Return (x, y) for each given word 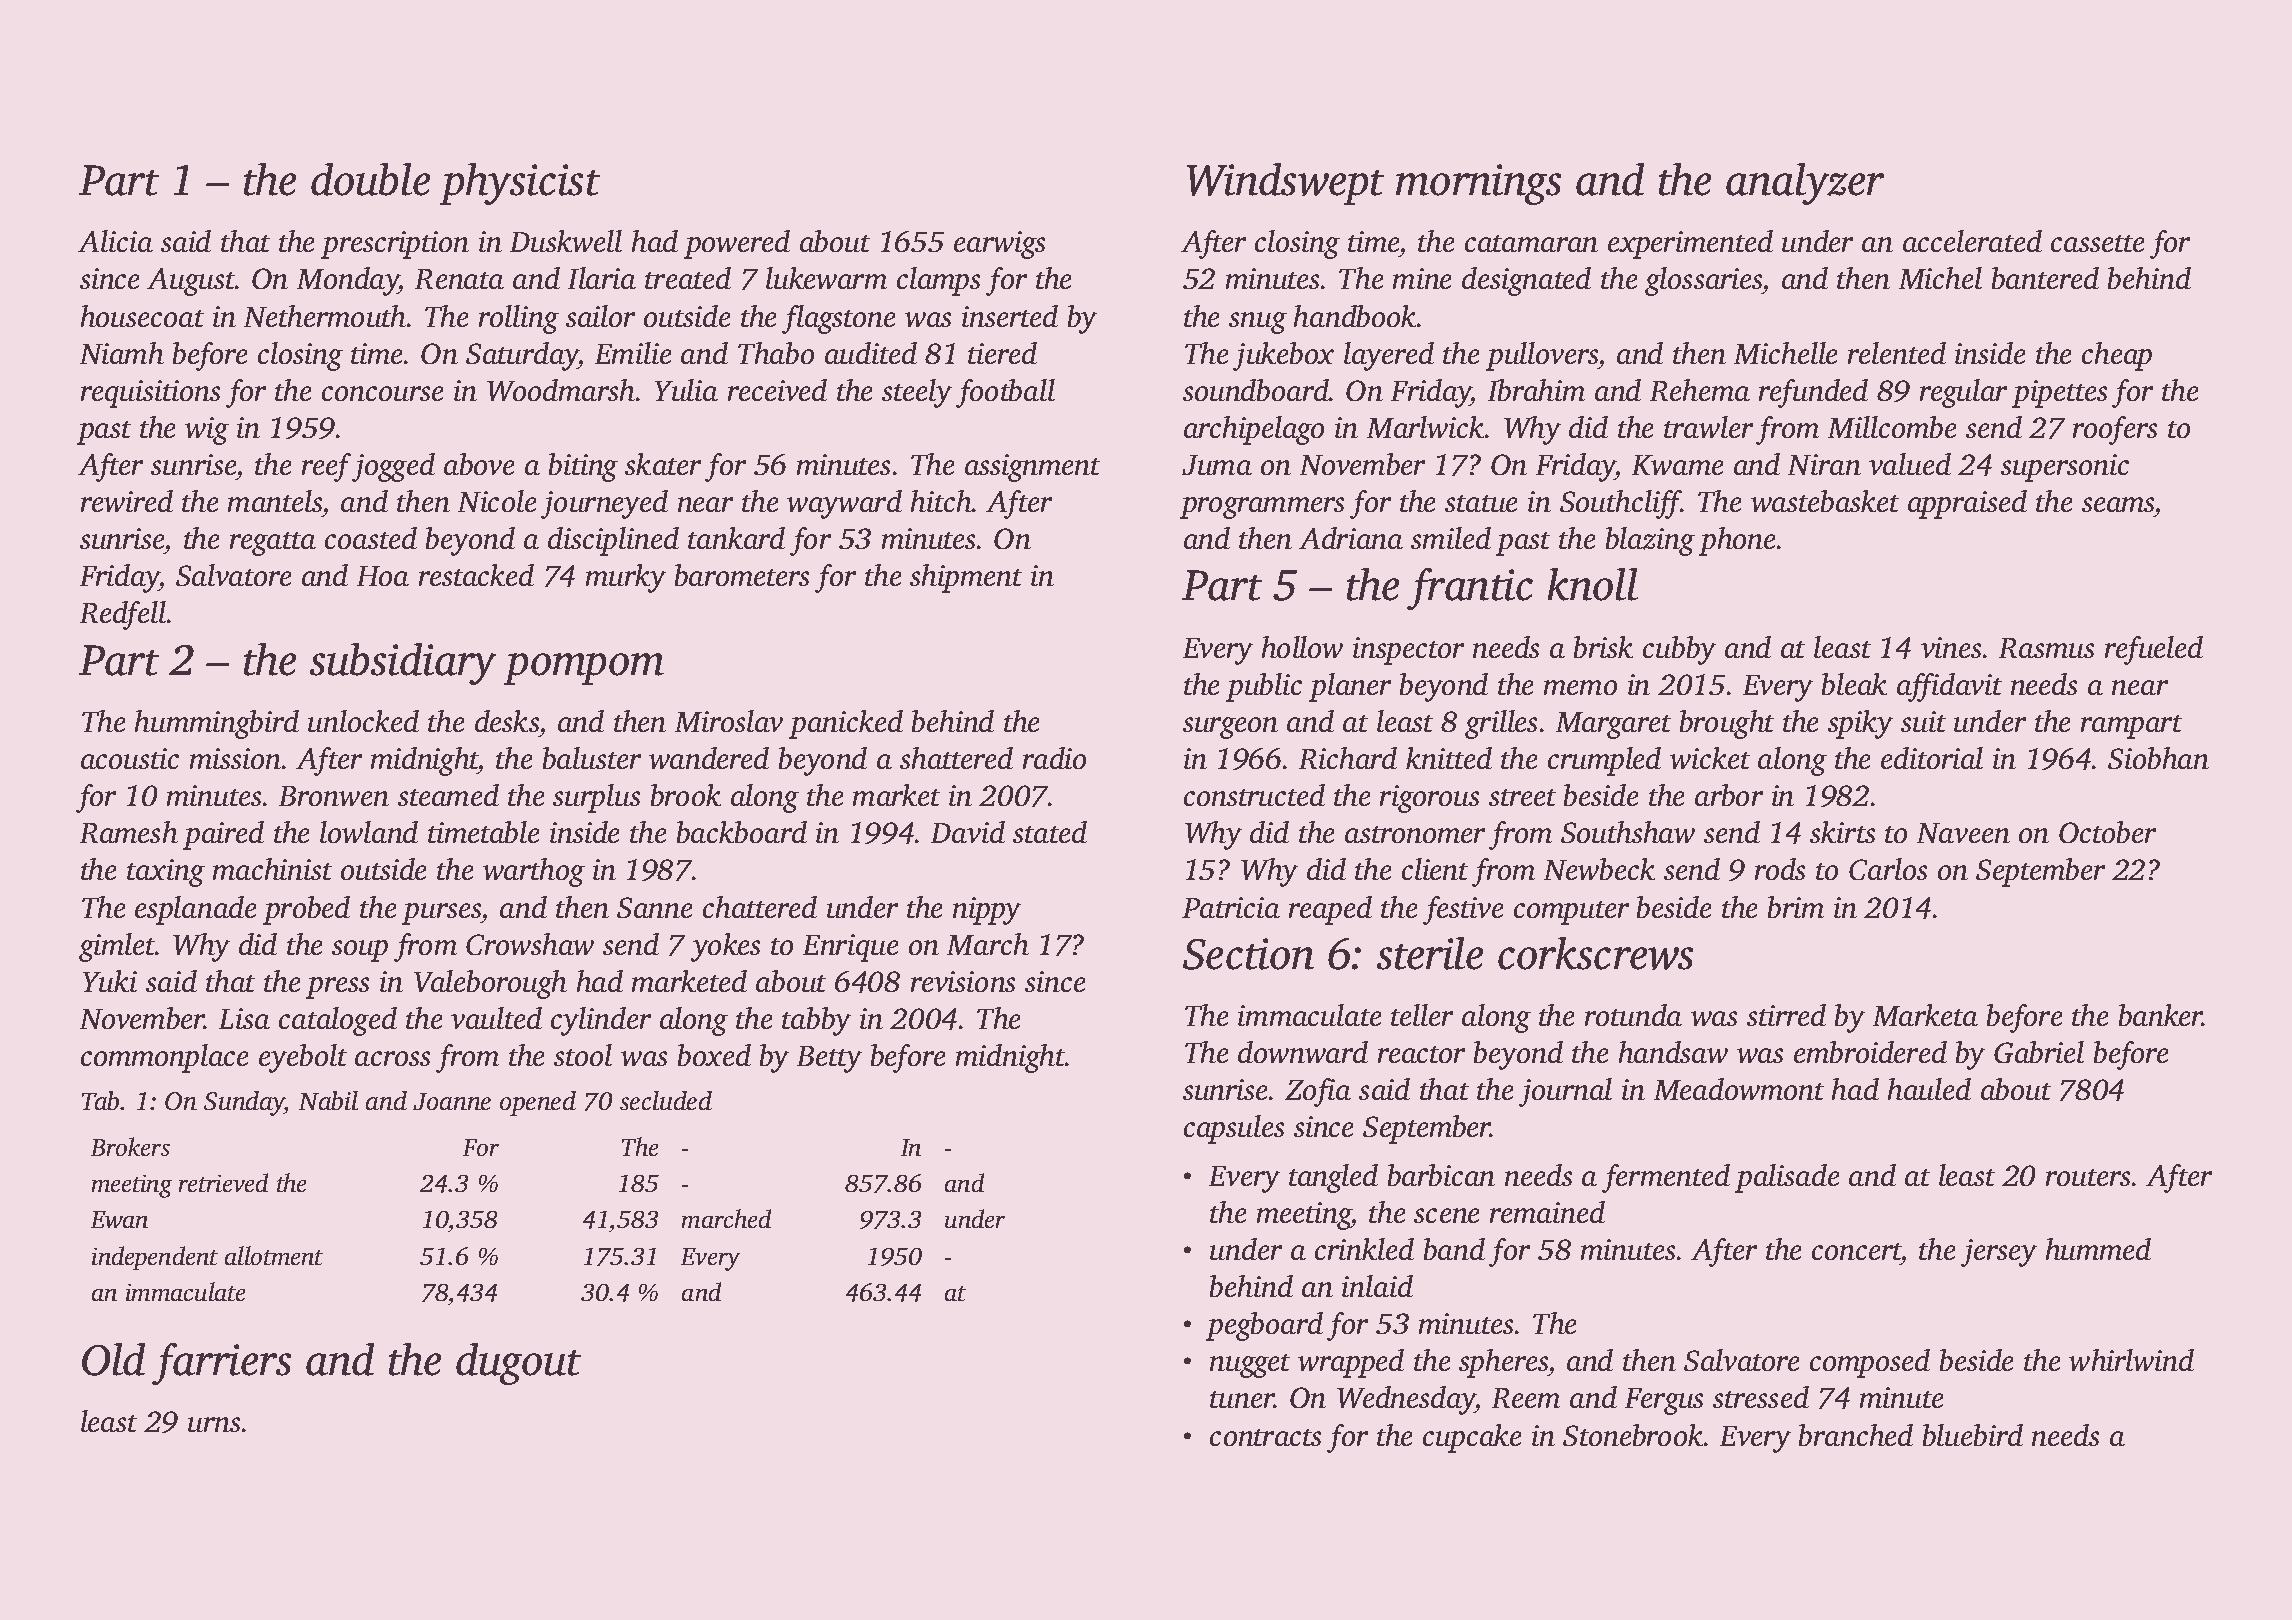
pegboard (1264, 1326)
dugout (518, 1364)
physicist (520, 184)
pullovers (1542, 356)
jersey (1999, 1253)
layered (1389, 356)
